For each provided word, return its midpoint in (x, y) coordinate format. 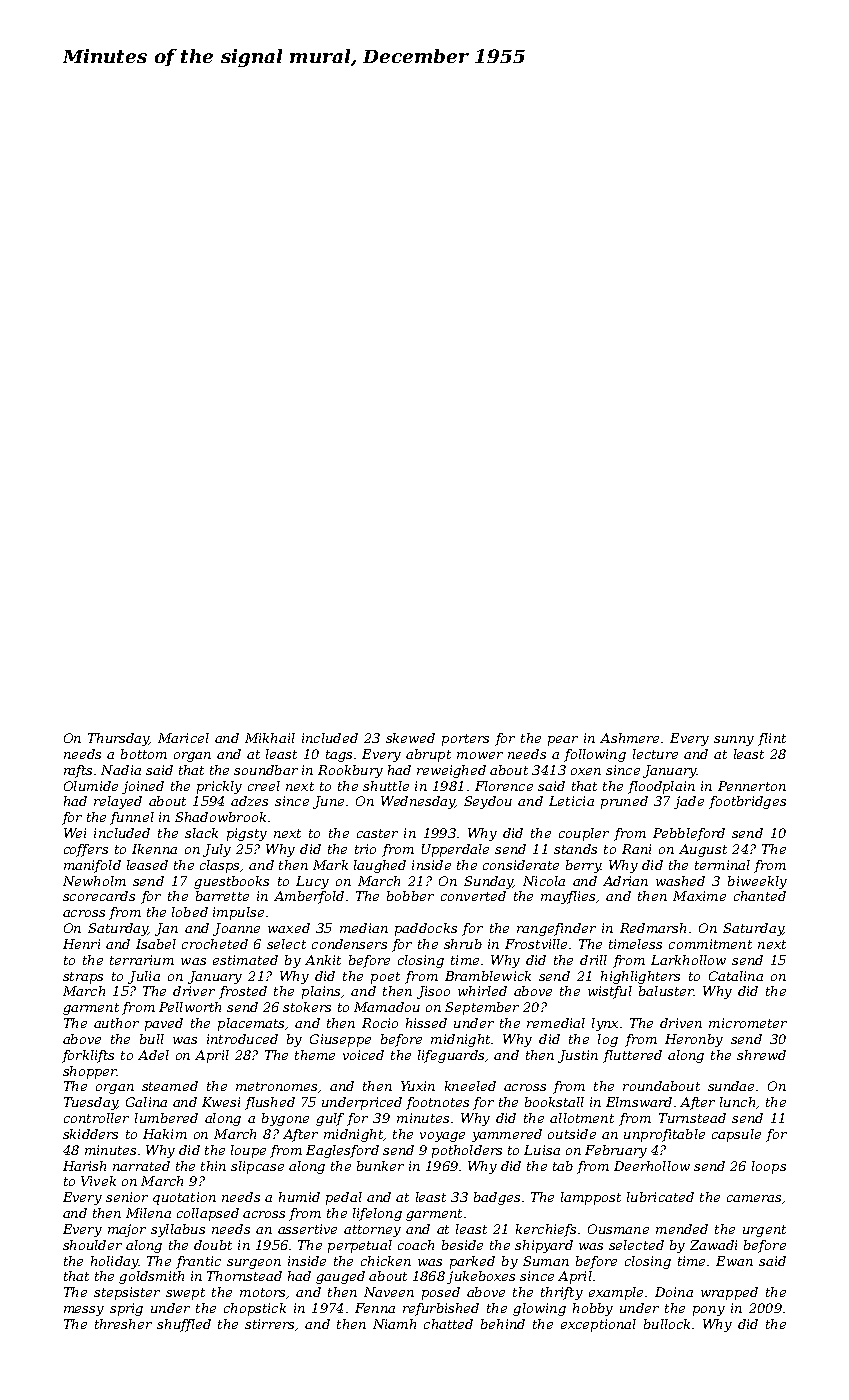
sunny (734, 741)
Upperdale (455, 850)
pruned (624, 802)
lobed (190, 912)
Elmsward (639, 1102)
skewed (410, 738)
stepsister (127, 1293)
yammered (507, 1135)
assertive (307, 1229)
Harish (84, 1166)
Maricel (183, 738)
